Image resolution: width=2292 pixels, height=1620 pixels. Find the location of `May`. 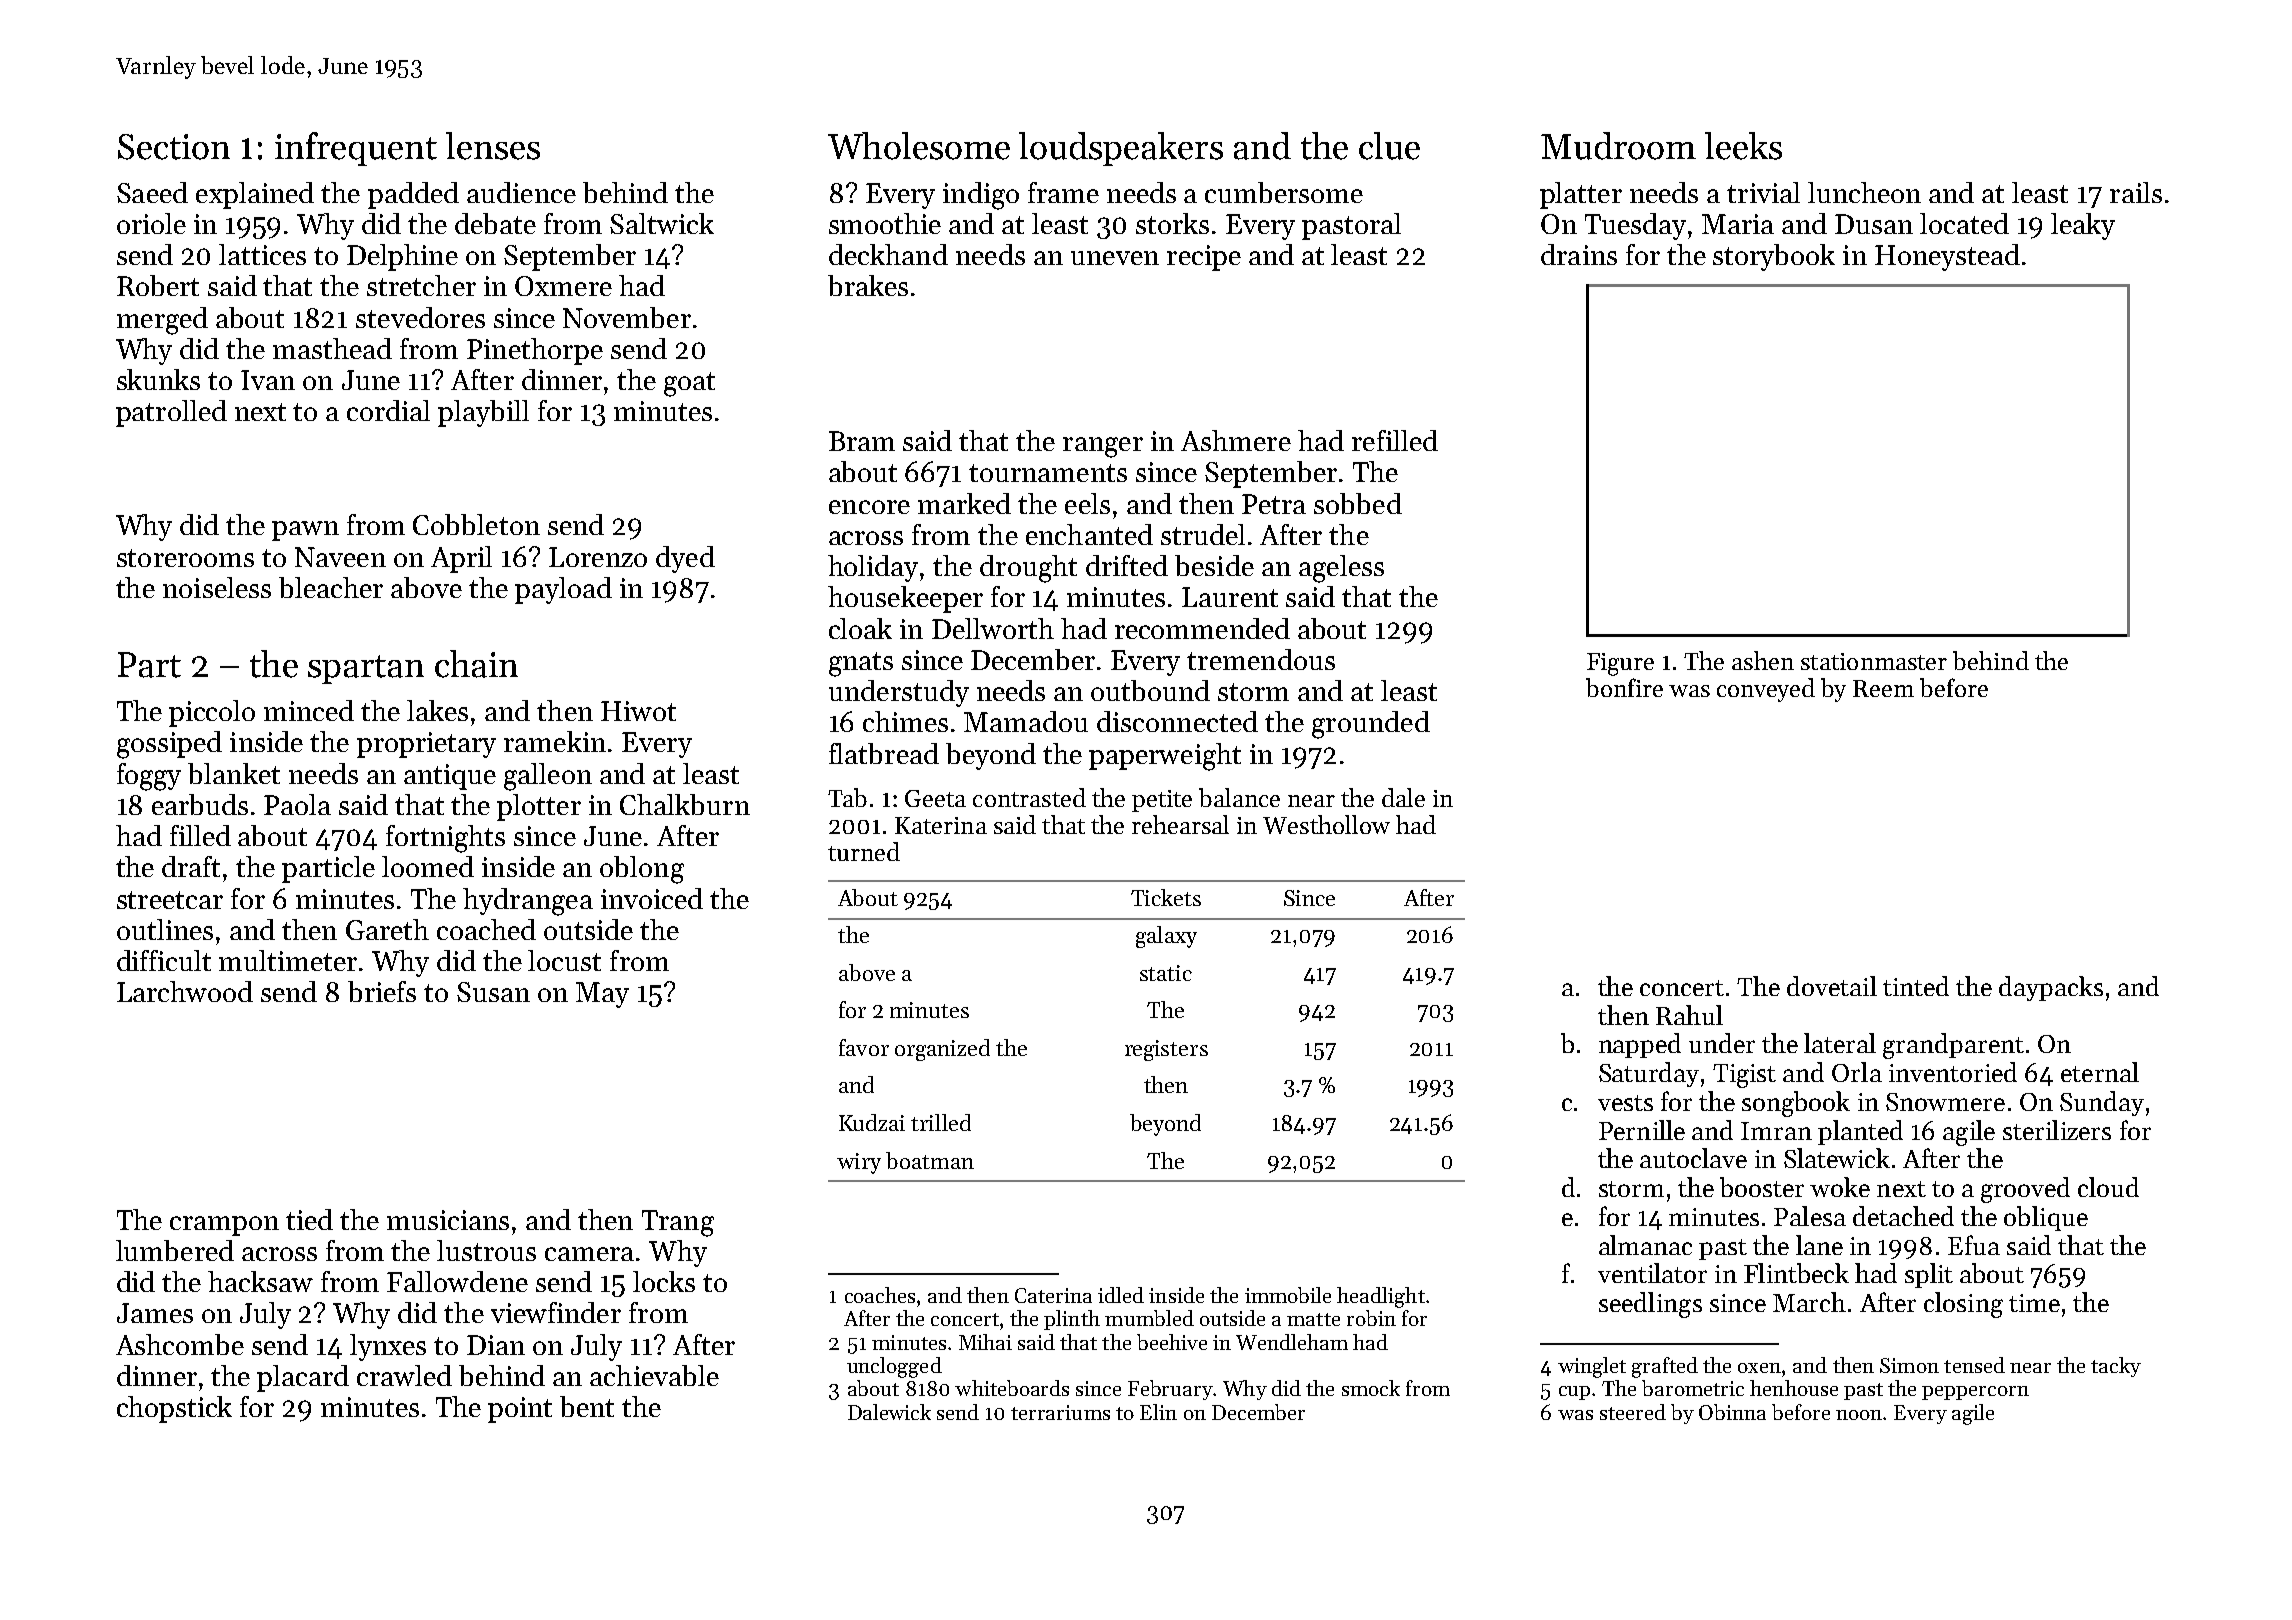

May is located at coordinates (602, 995).
